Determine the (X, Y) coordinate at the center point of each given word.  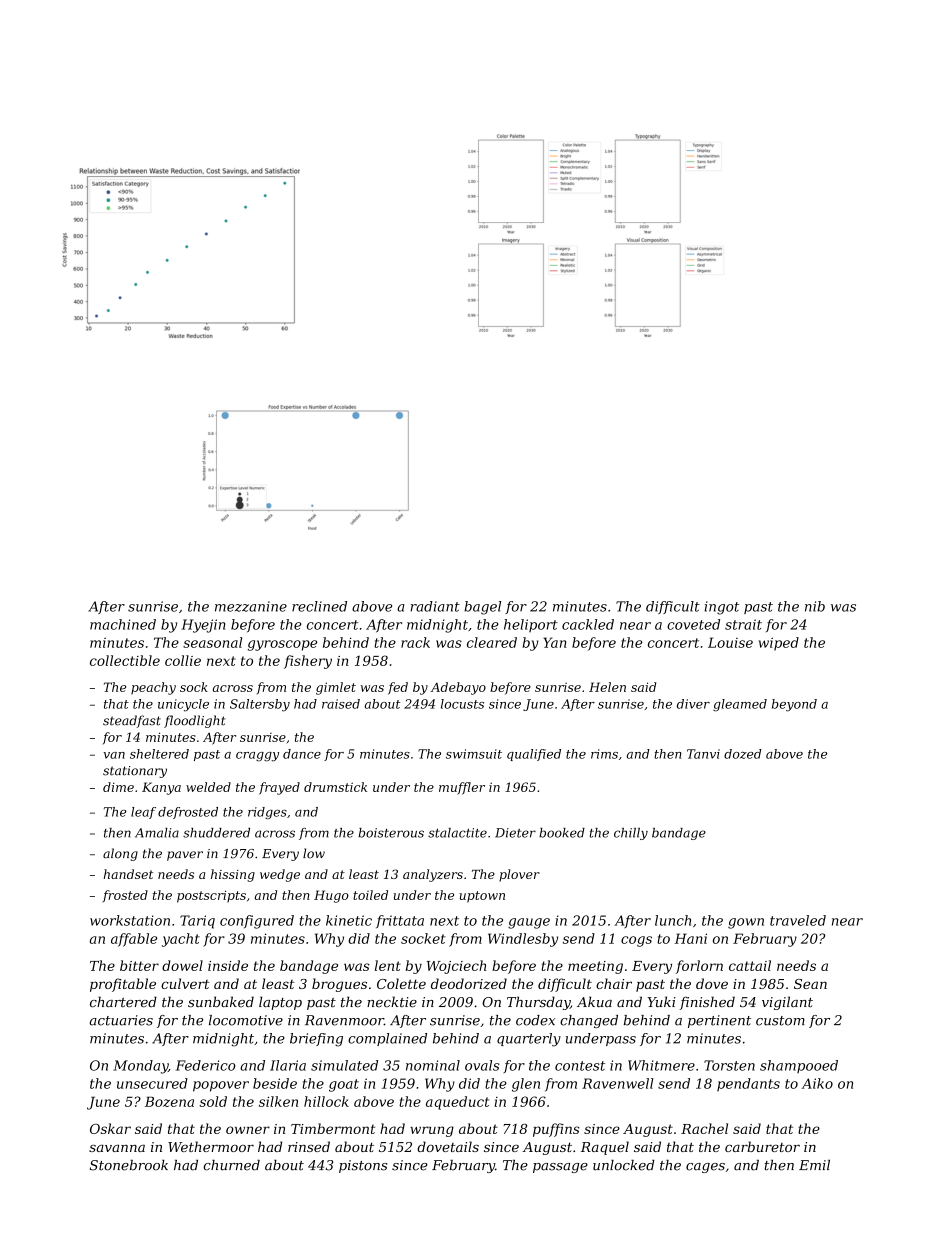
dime (118, 787)
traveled (798, 920)
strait (743, 624)
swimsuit (474, 754)
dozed (742, 754)
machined (123, 624)
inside (228, 965)
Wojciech (456, 967)
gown (746, 923)
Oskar (110, 1128)
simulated (344, 1065)
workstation (130, 920)
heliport (531, 625)
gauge (529, 923)
